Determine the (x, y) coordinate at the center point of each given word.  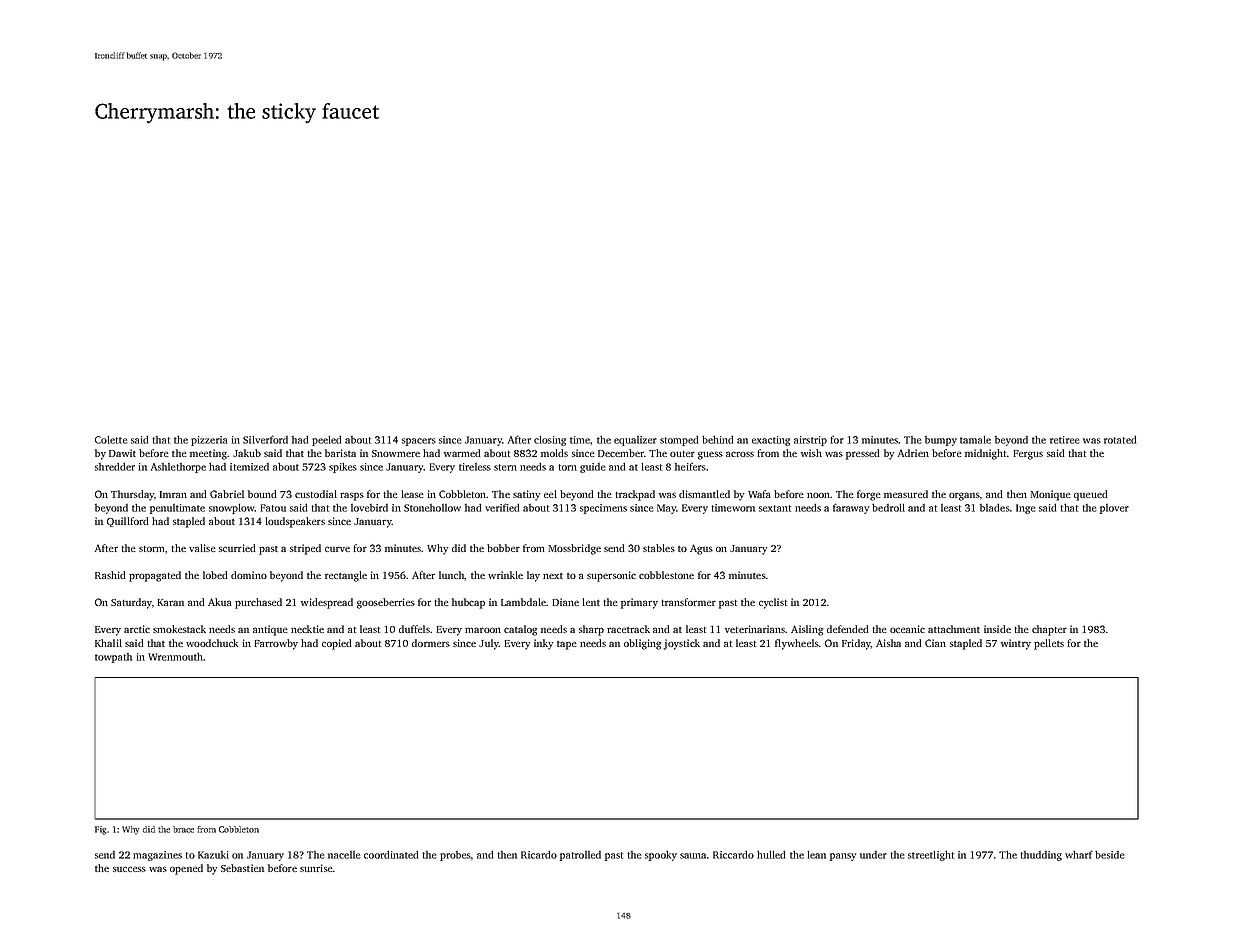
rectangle (346, 576)
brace (183, 829)
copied (337, 644)
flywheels (797, 644)
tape (567, 645)
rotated (1120, 439)
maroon (483, 630)
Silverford (265, 439)
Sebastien (242, 868)
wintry (1016, 644)
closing (550, 440)
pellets (1049, 644)
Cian (935, 643)
